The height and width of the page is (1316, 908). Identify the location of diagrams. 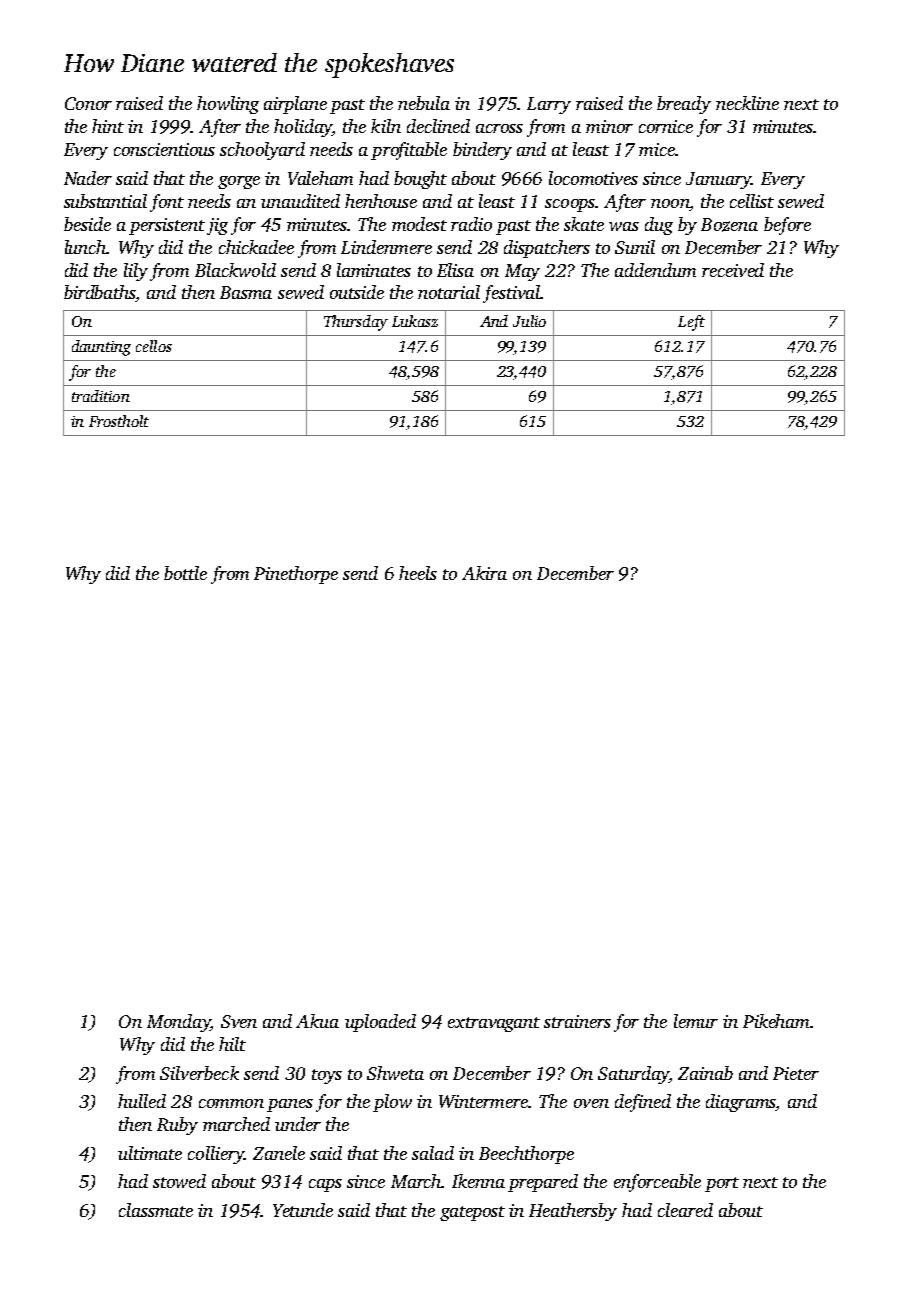
(741, 1103).
